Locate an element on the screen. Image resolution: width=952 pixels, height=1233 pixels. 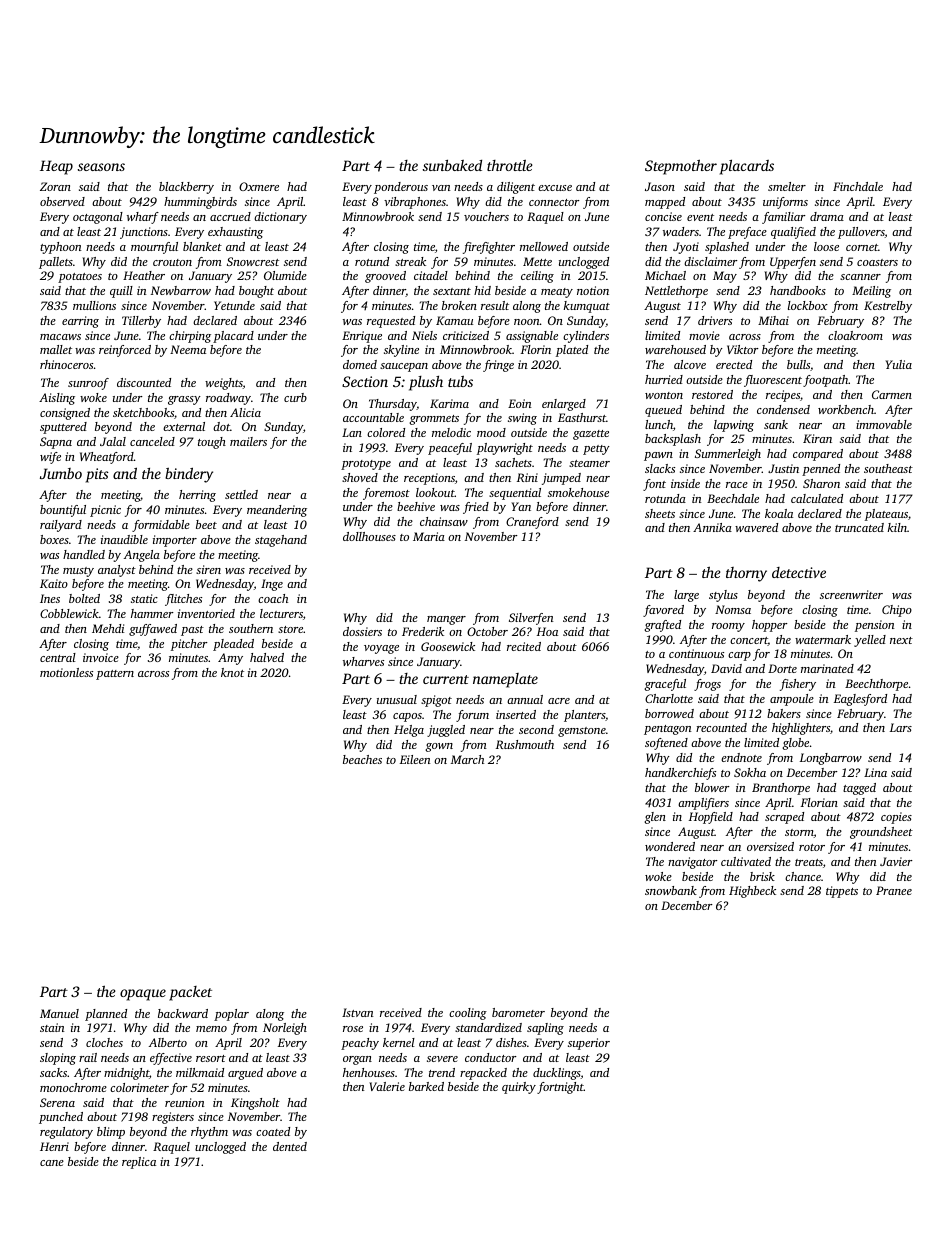
fortnight is located at coordinates (560, 1088).
